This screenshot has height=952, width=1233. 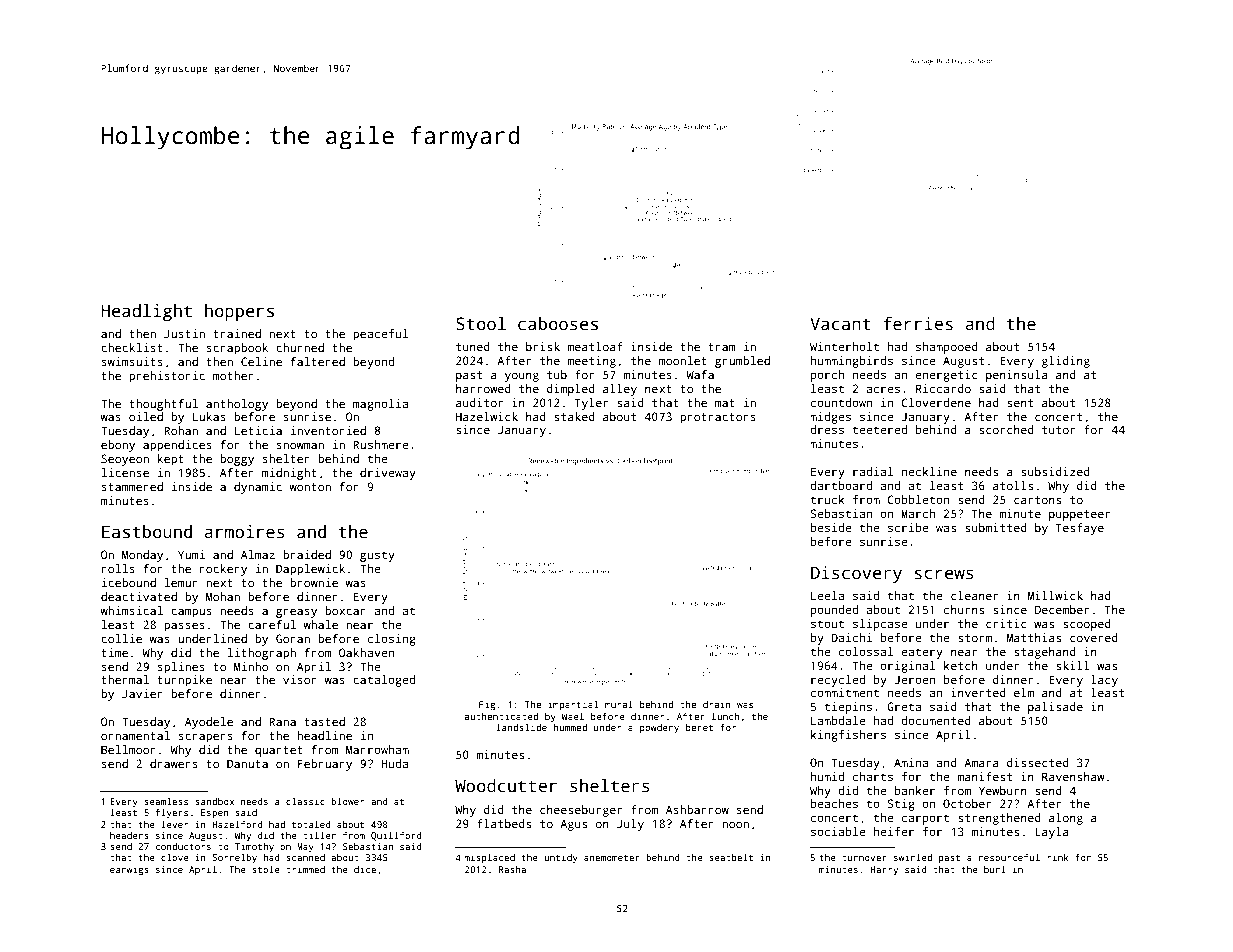 I want to click on gusty, so click(x=377, y=556).
